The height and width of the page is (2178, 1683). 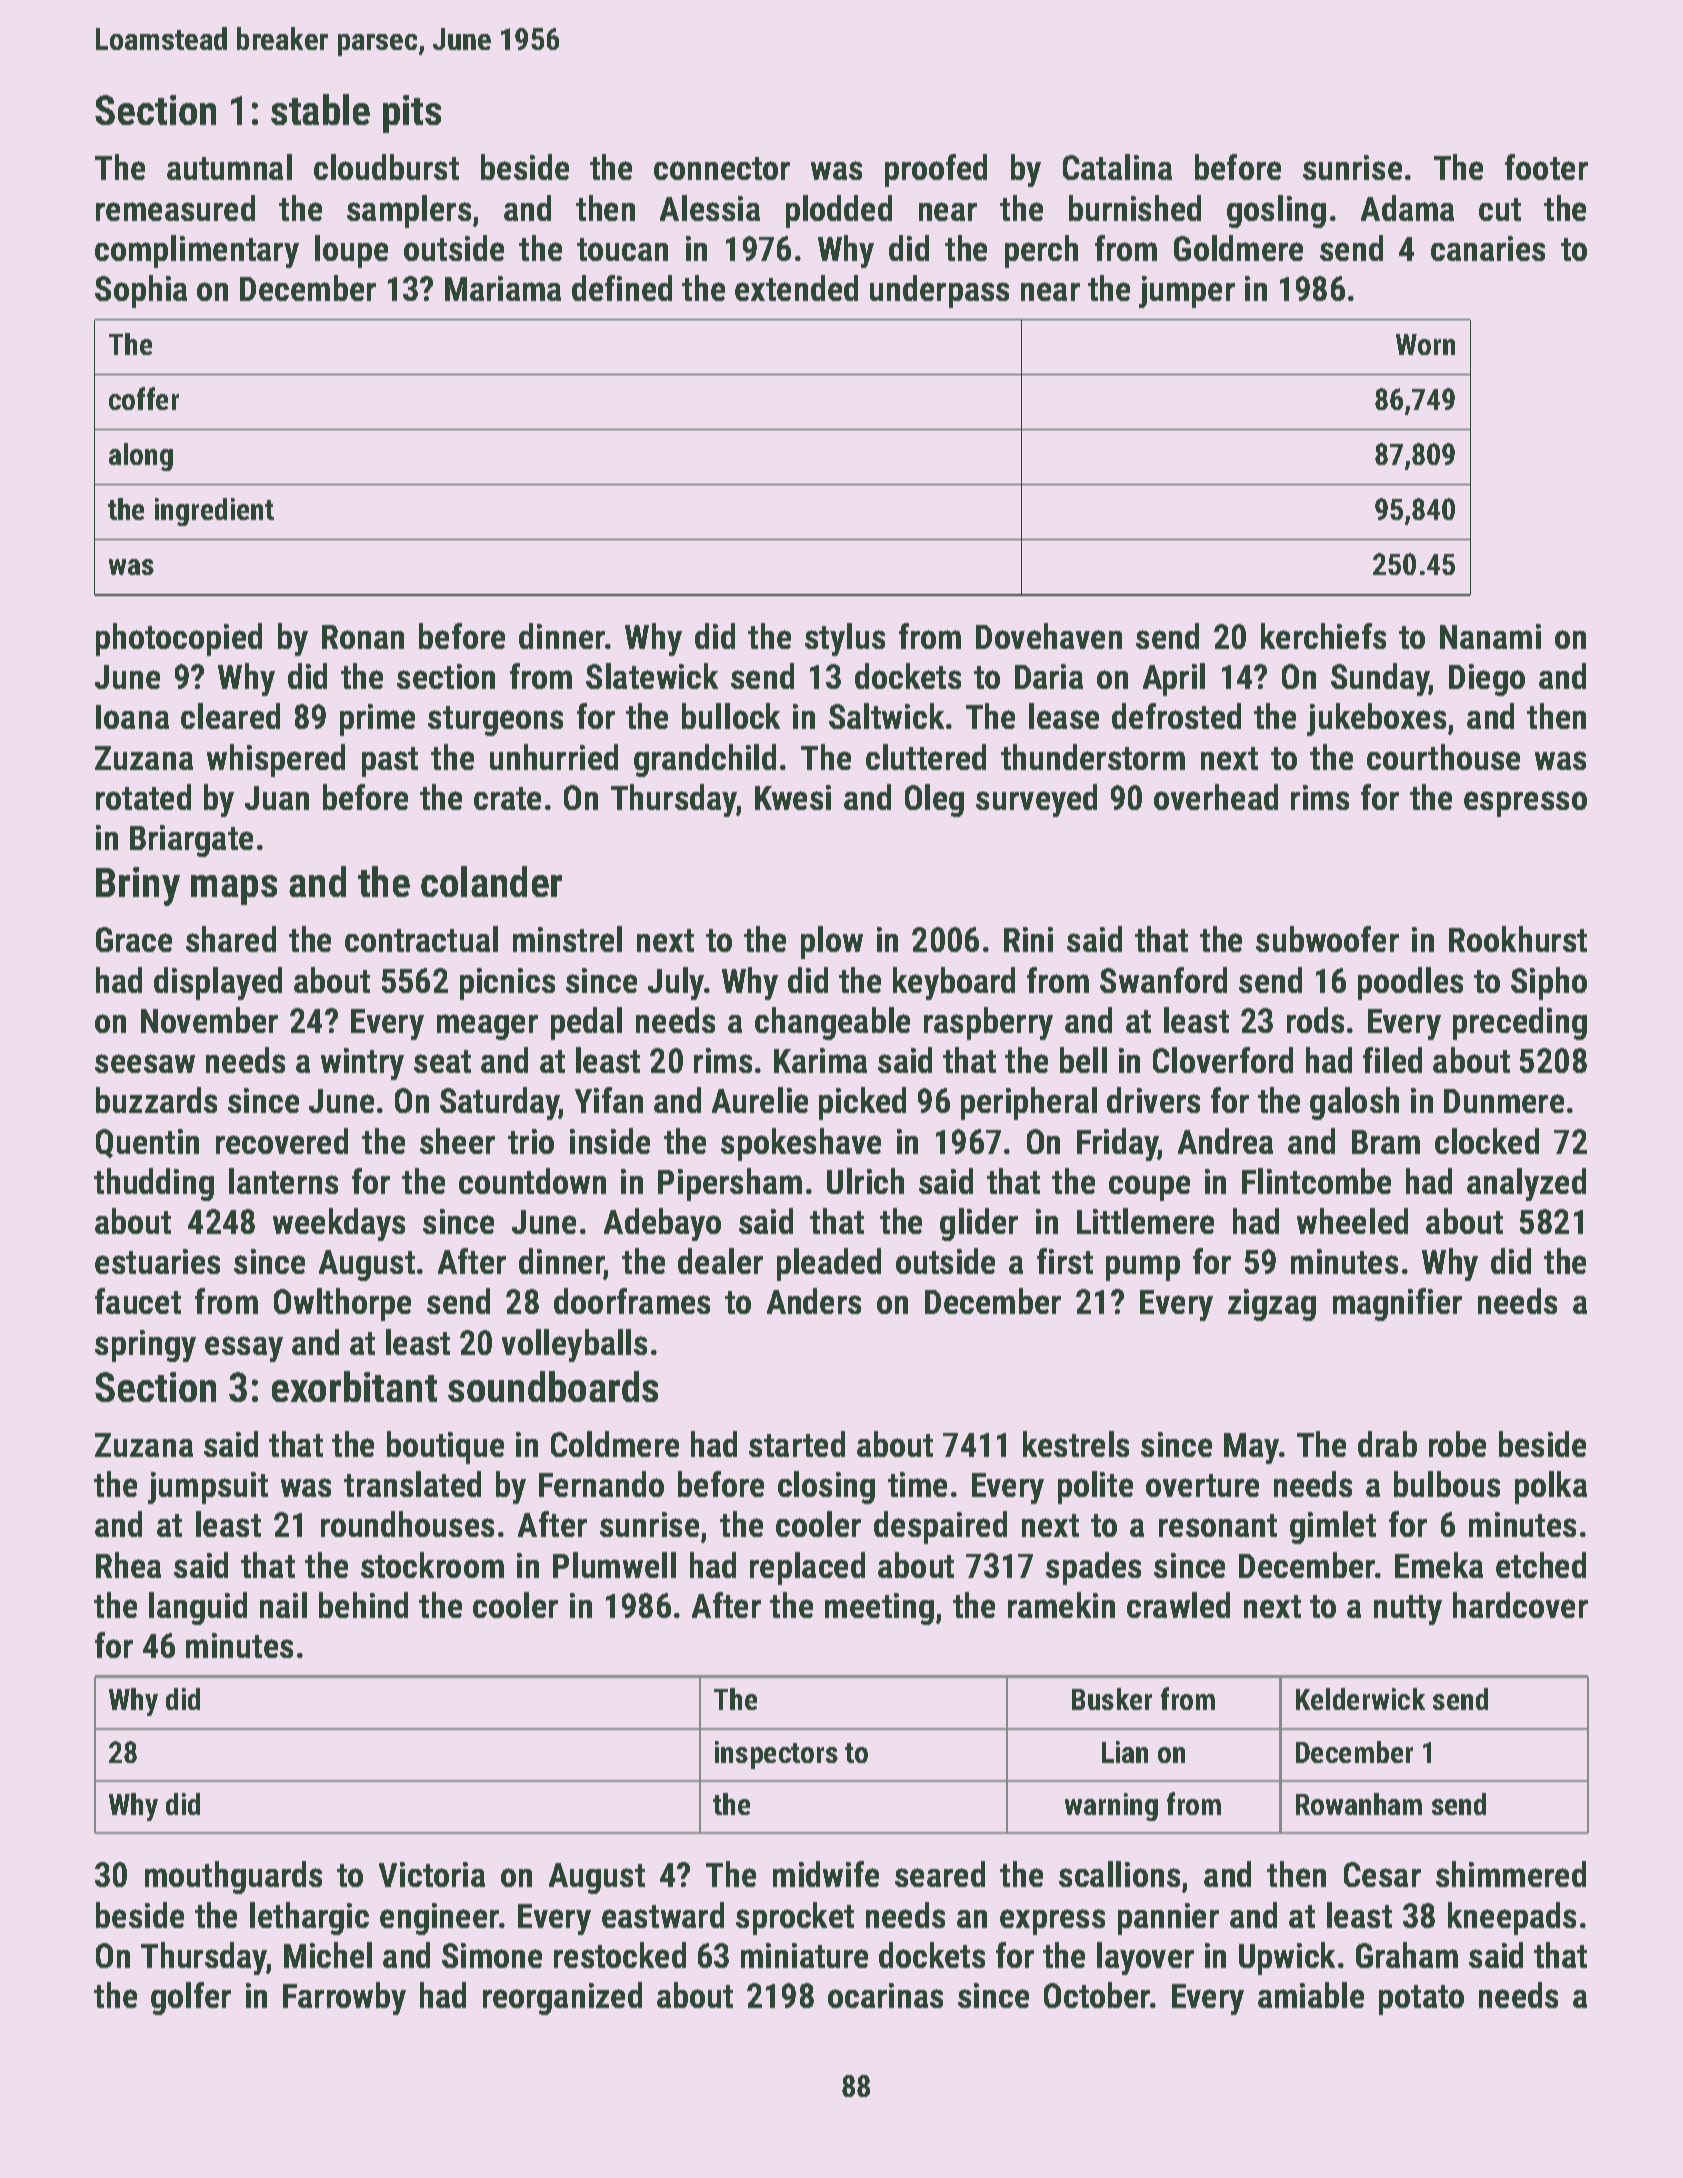 I want to click on Mariama, so click(x=503, y=288).
